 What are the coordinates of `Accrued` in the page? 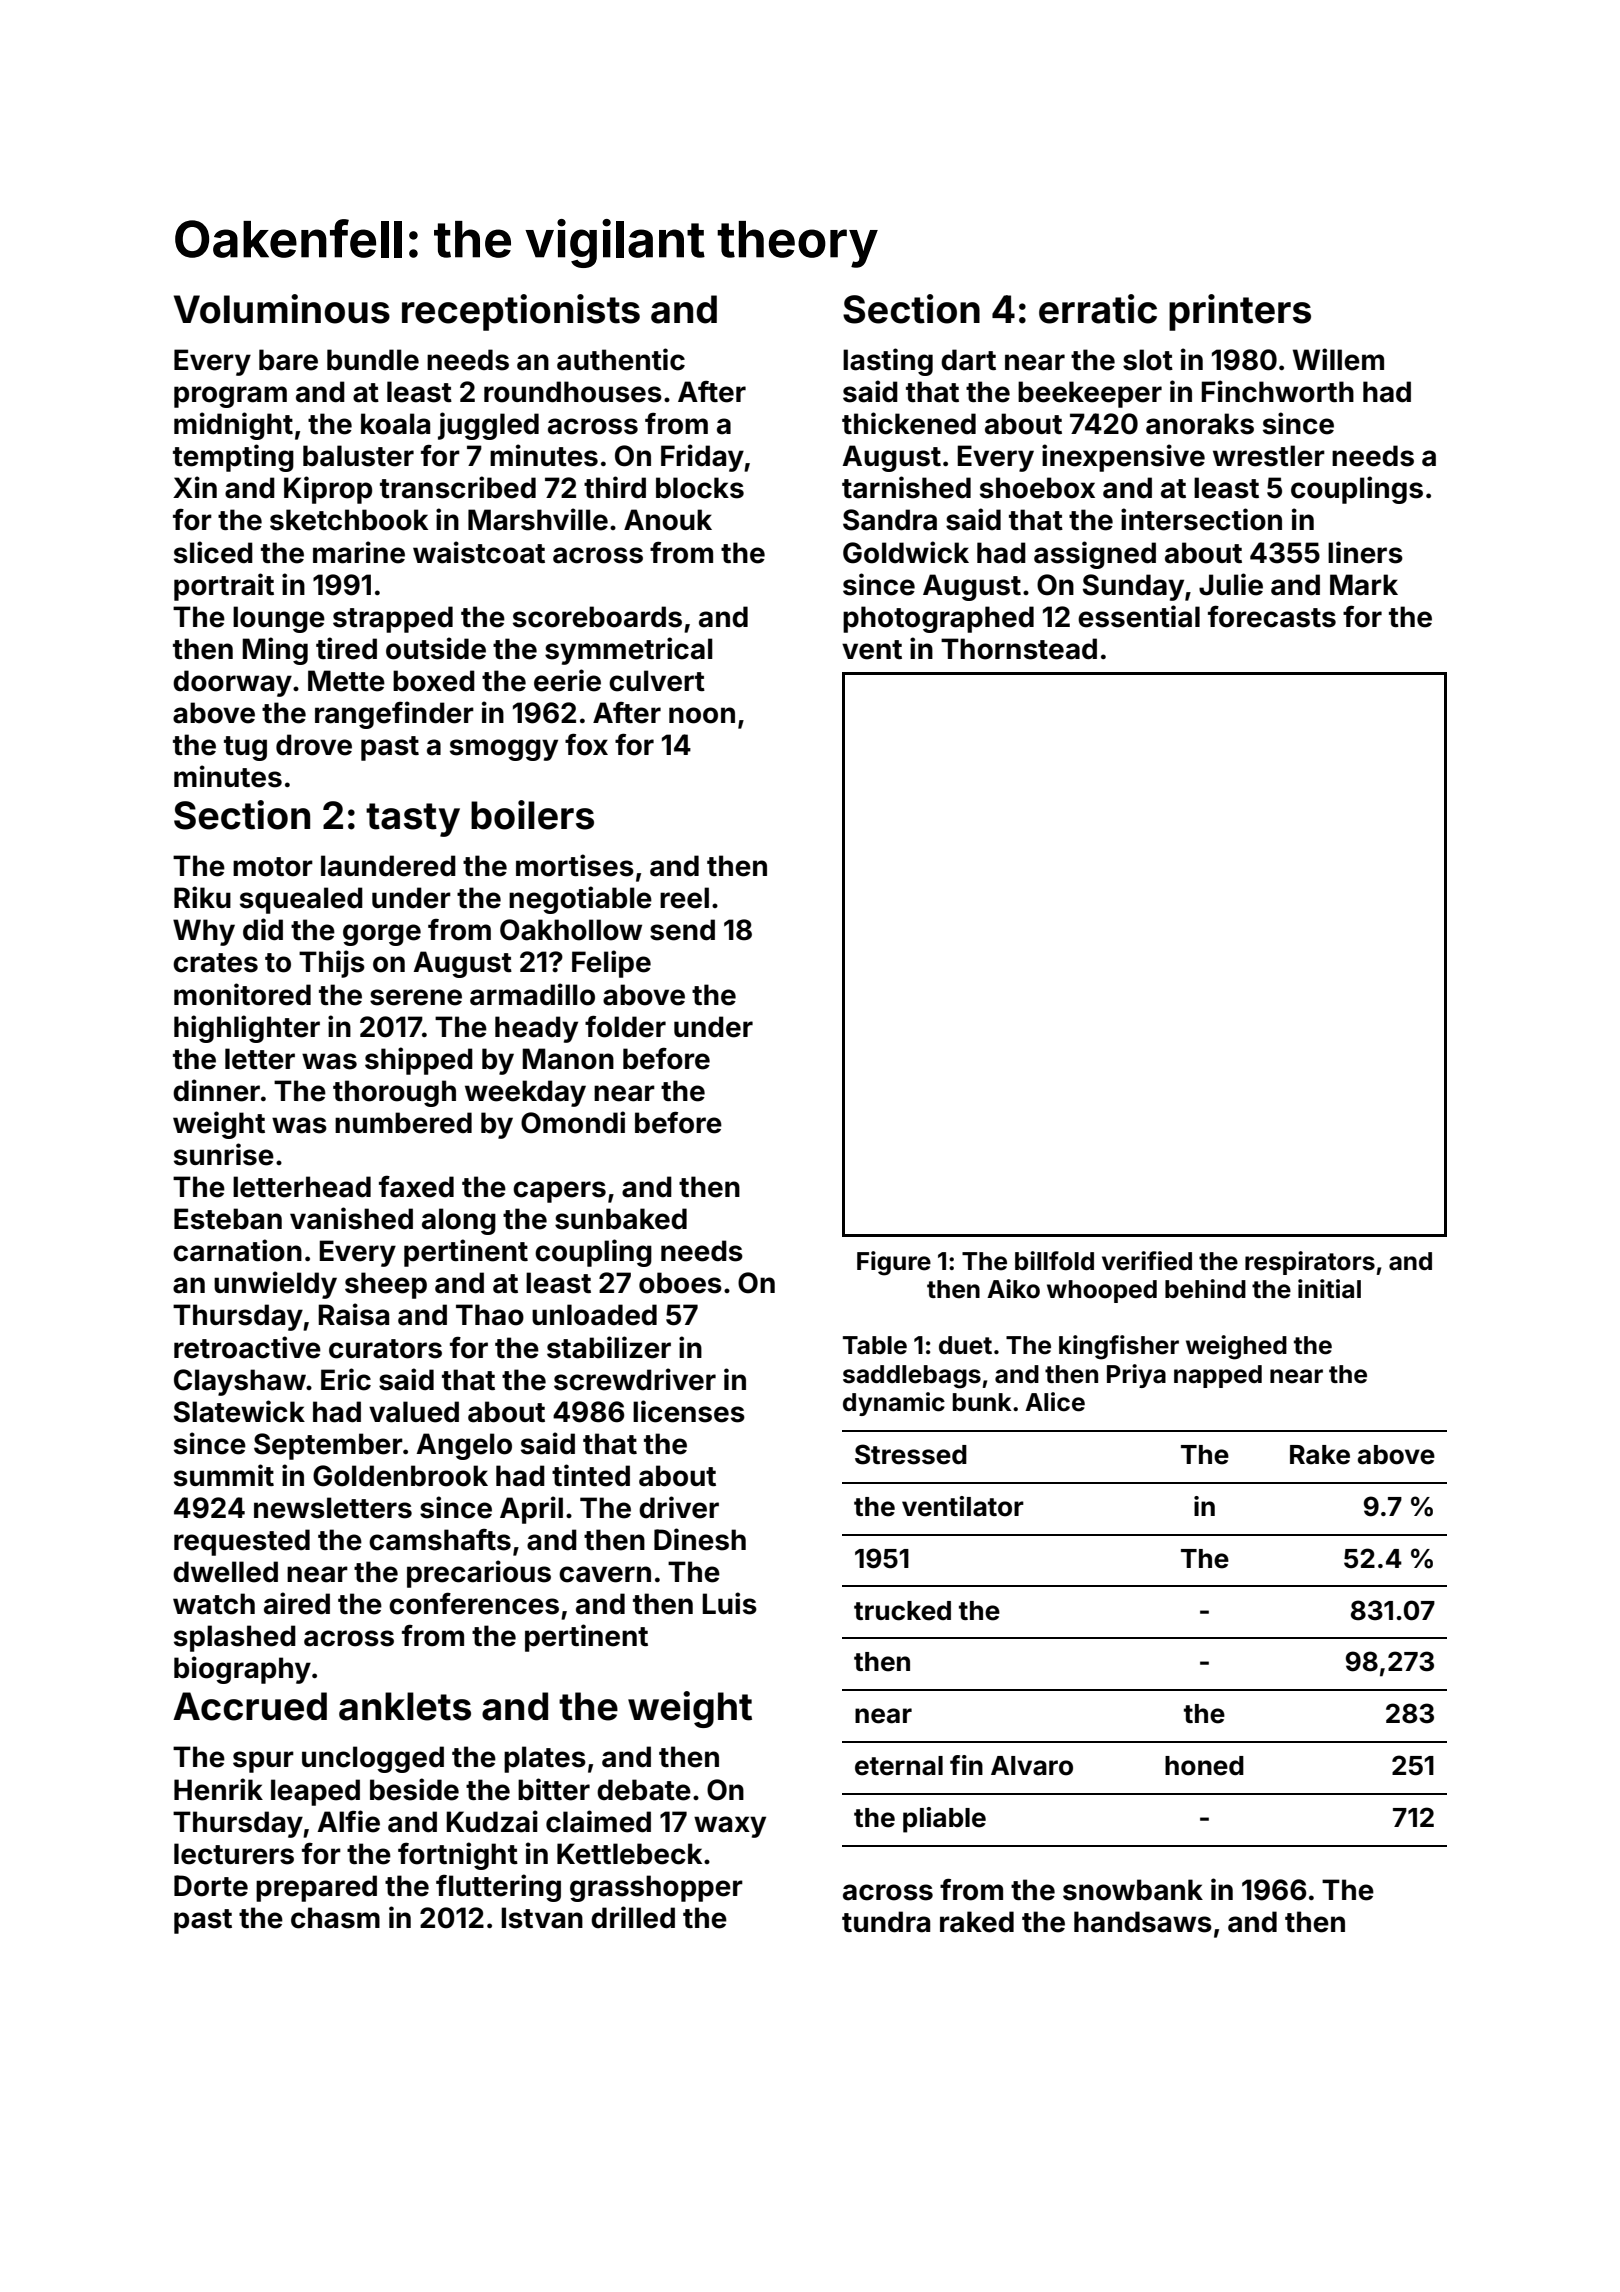 It's located at (250, 1706).
